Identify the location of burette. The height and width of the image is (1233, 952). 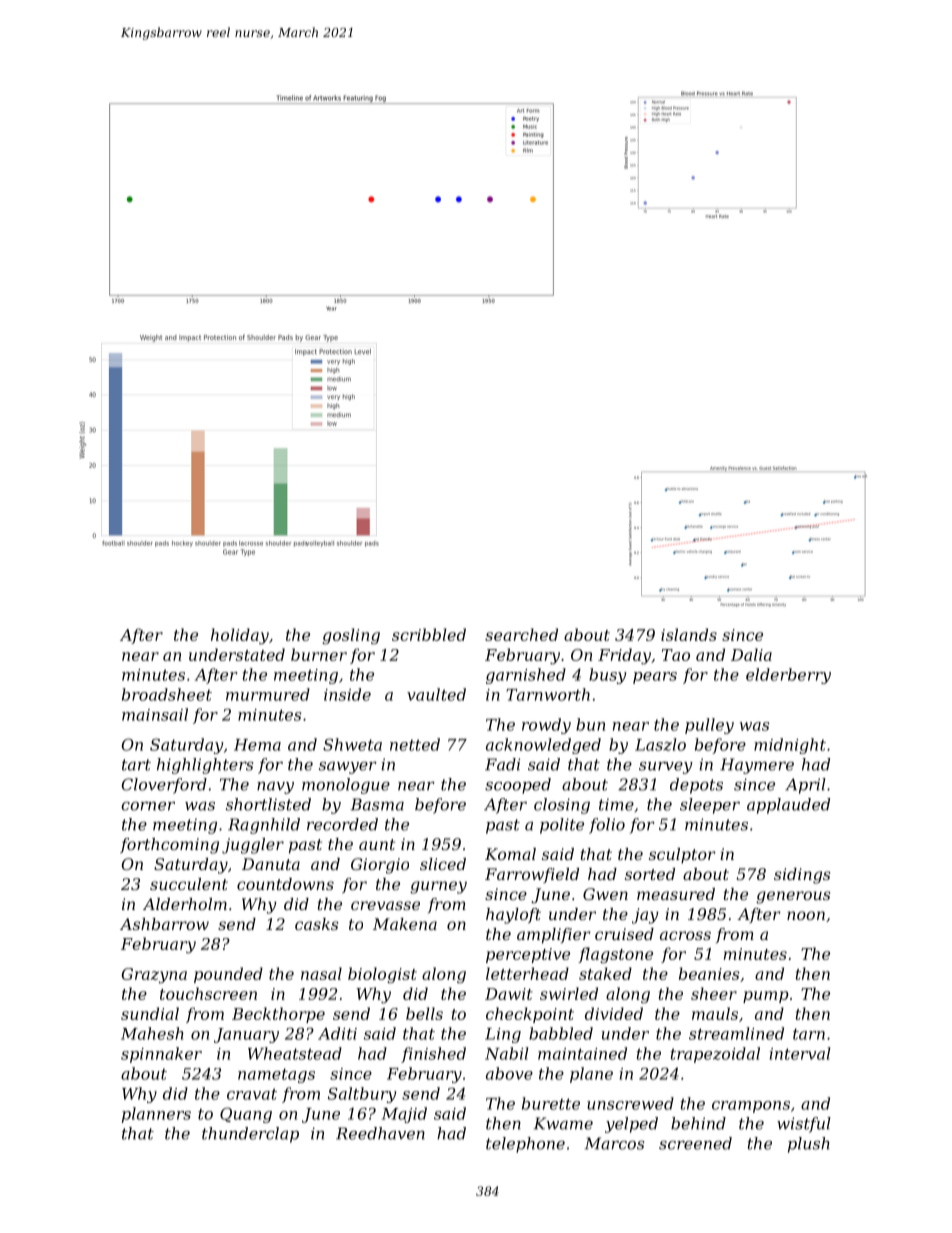
(551, 1103).
